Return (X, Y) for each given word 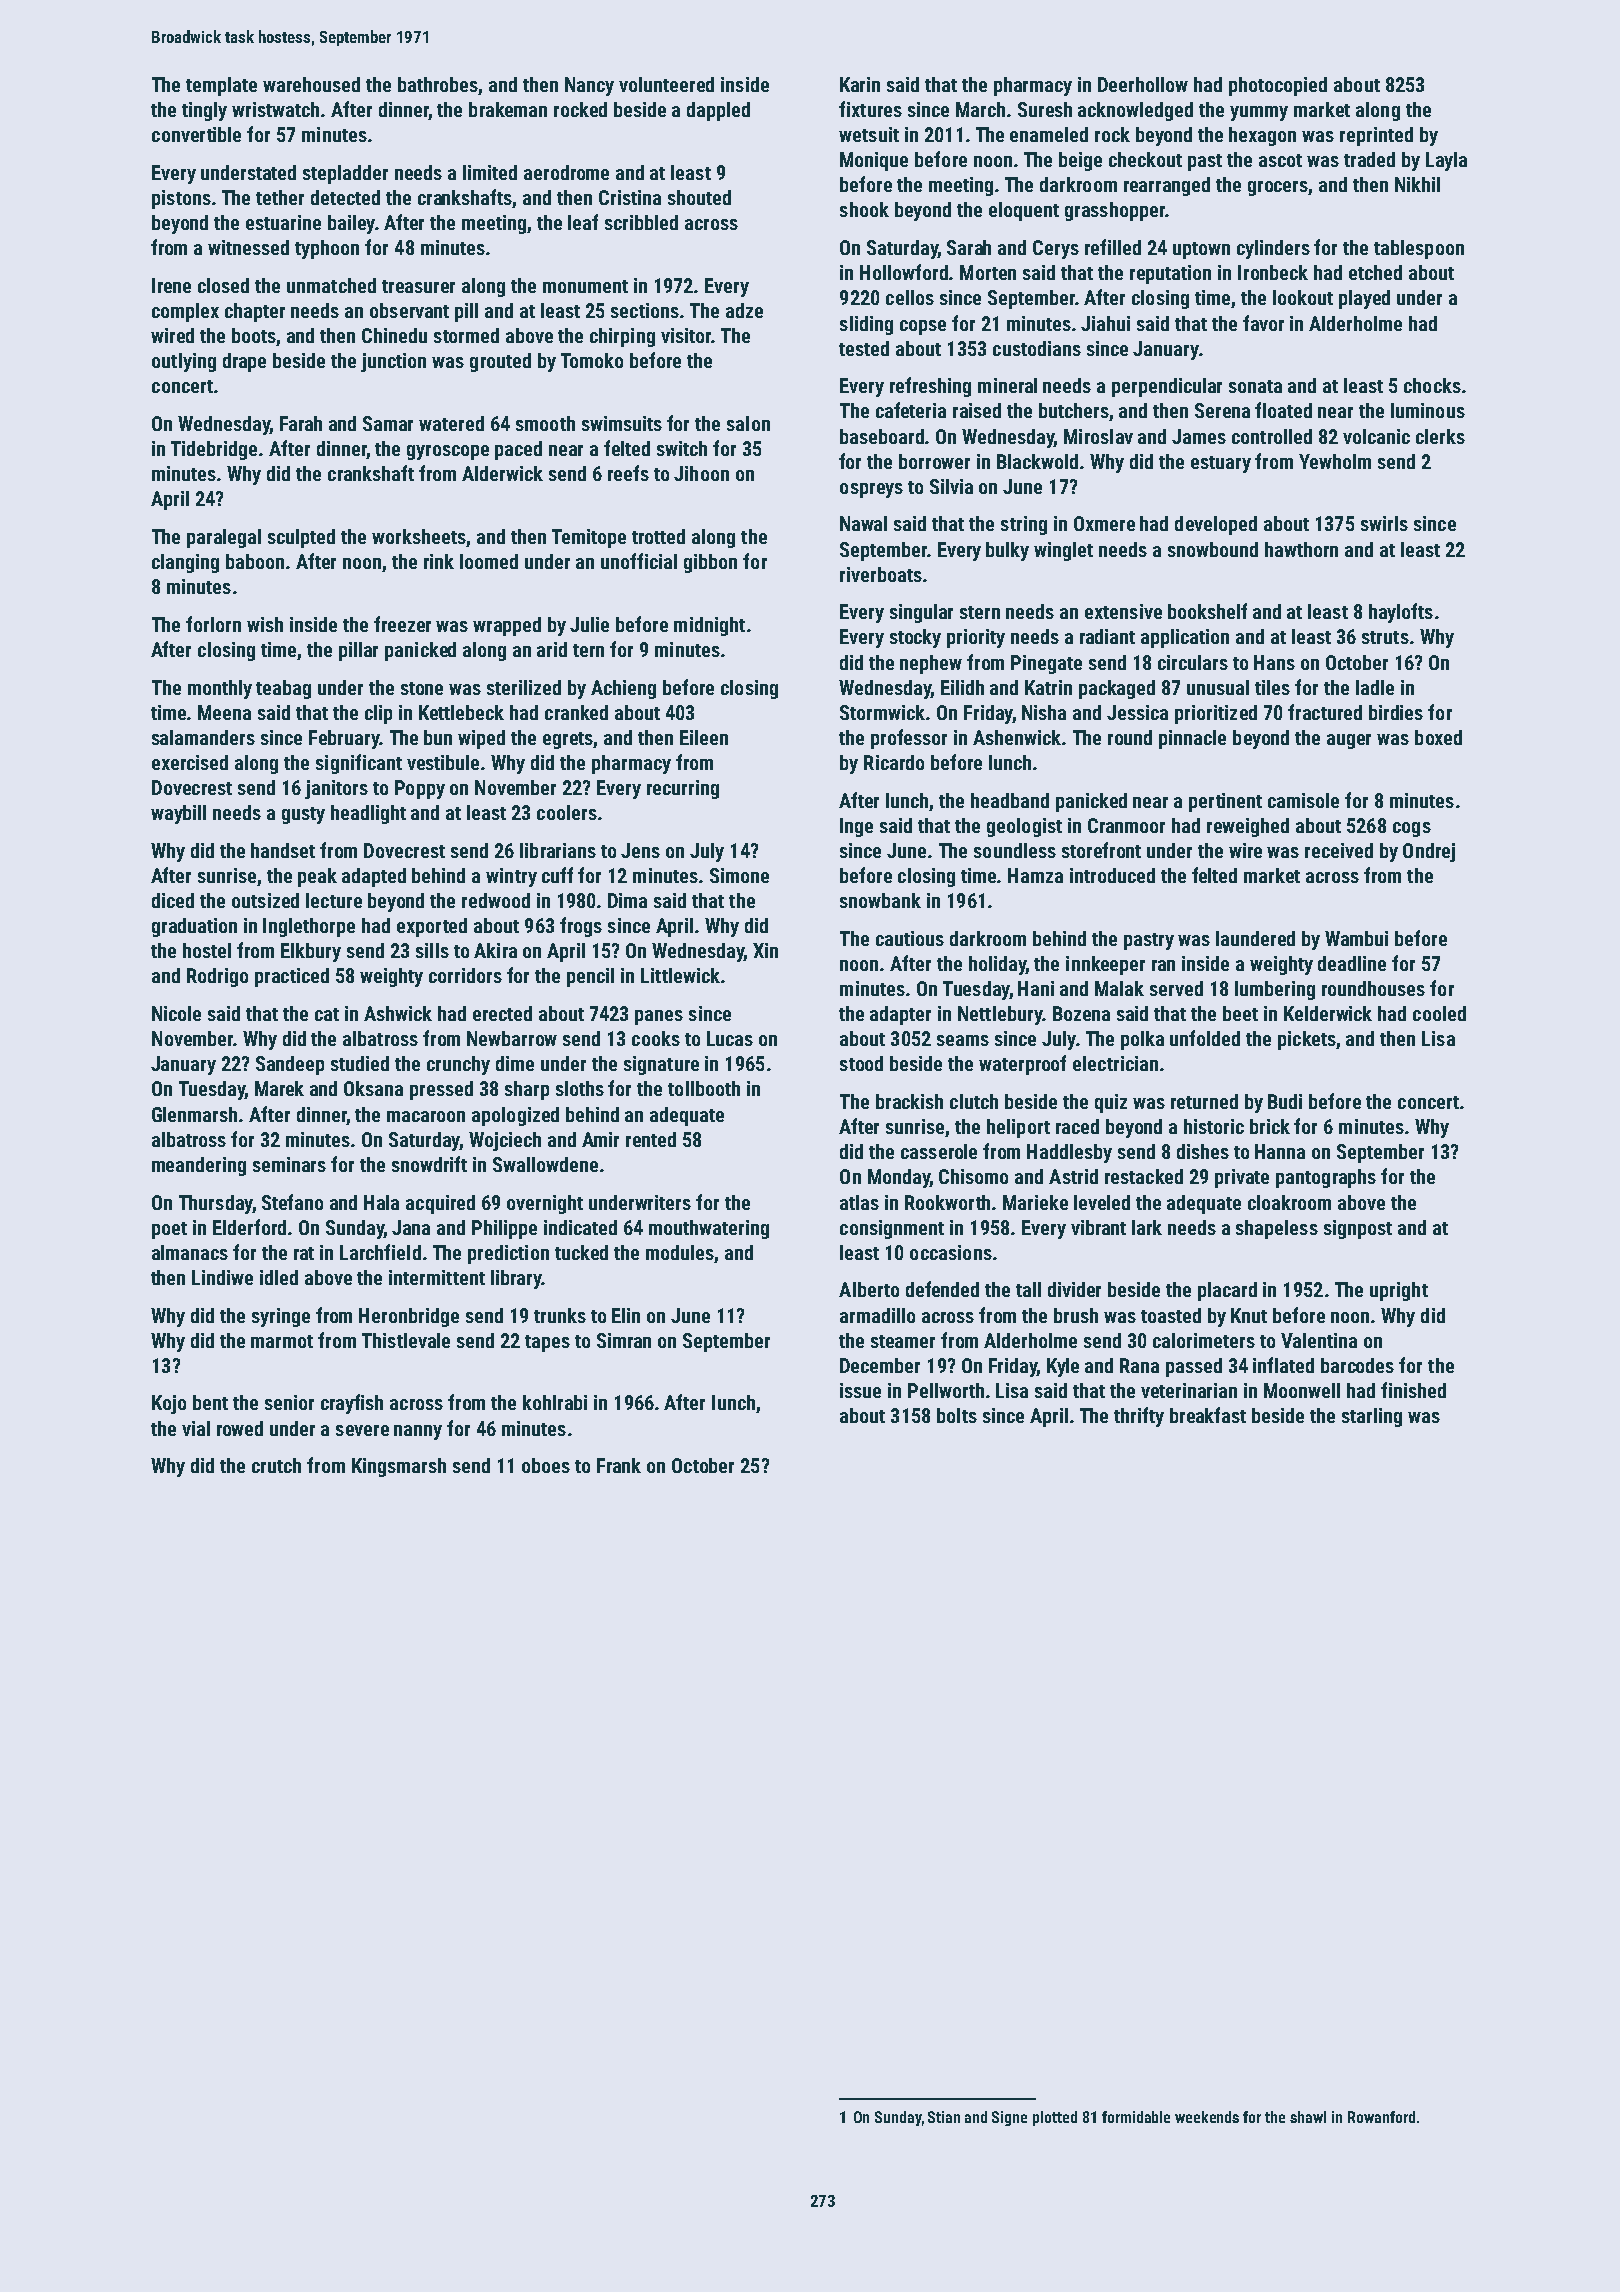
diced (173, 900)
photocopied (1278, 86)
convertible (196, 134)
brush (1076, 1315)
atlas (859, 1202)
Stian (944, 2117)
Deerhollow (1143, 84)
